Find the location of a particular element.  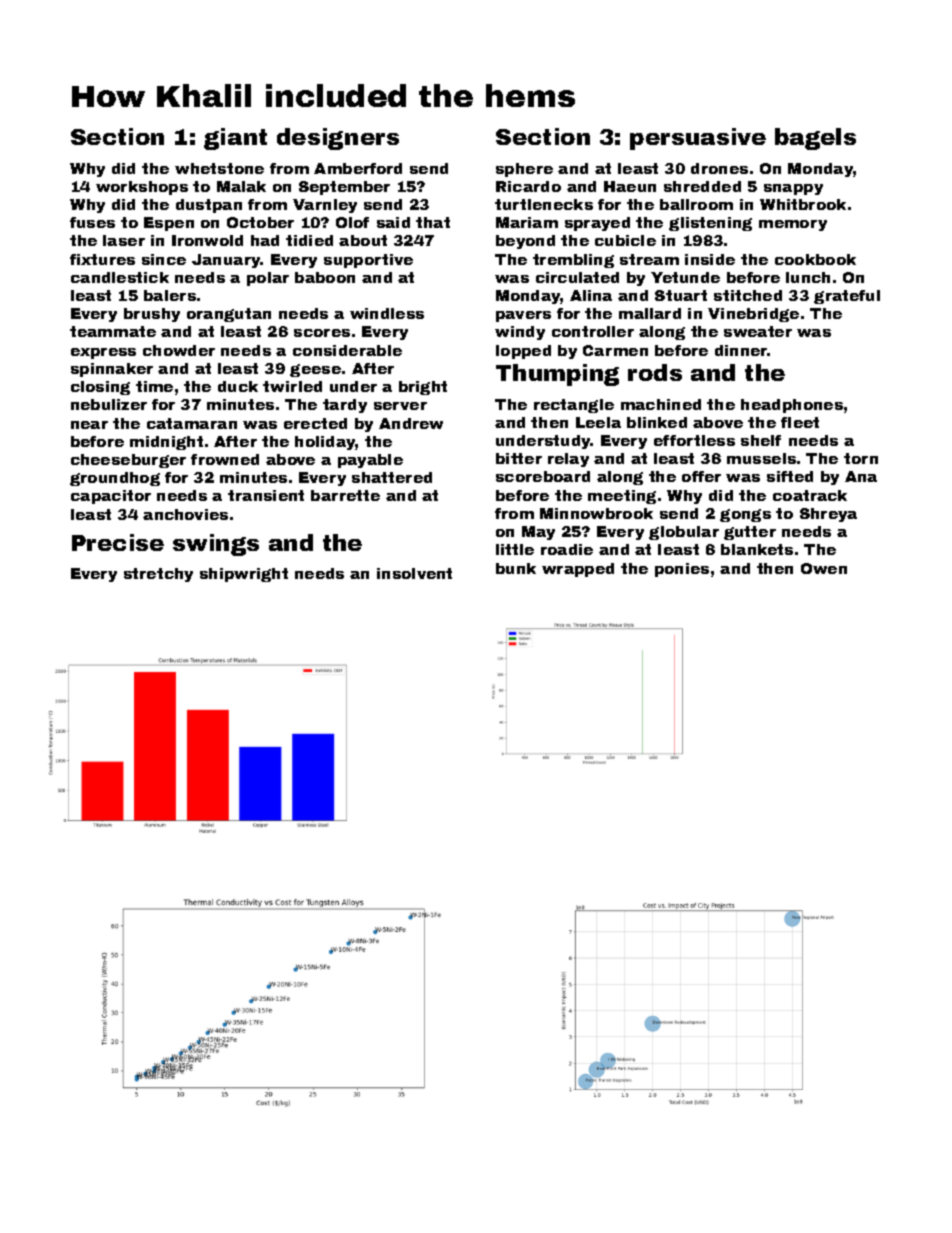

erected is located at coordinates (315, 423).
